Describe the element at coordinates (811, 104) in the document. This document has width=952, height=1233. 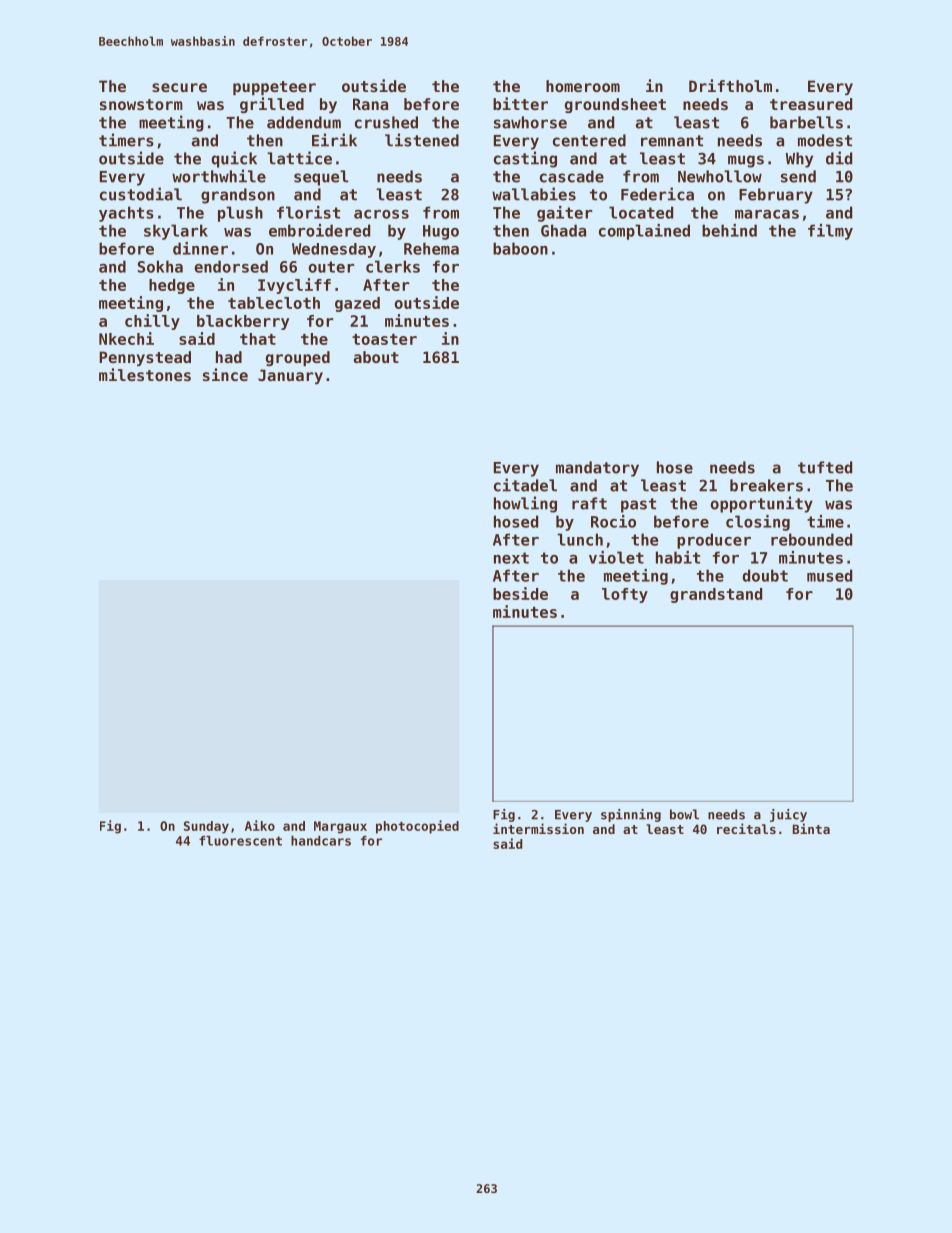
I see `treasured` at that location.
